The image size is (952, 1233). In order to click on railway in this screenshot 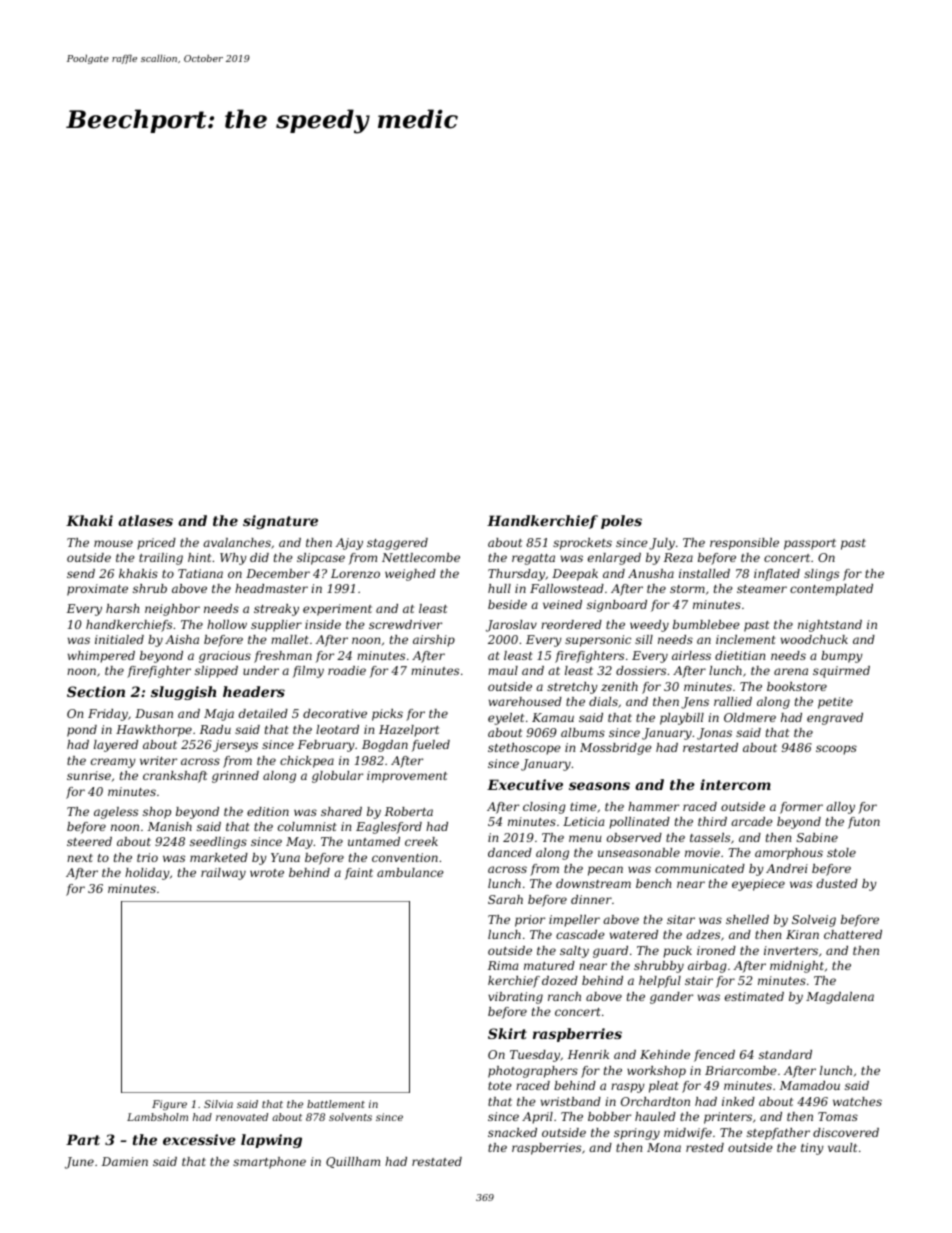, I will do `click(223, 874)`.
